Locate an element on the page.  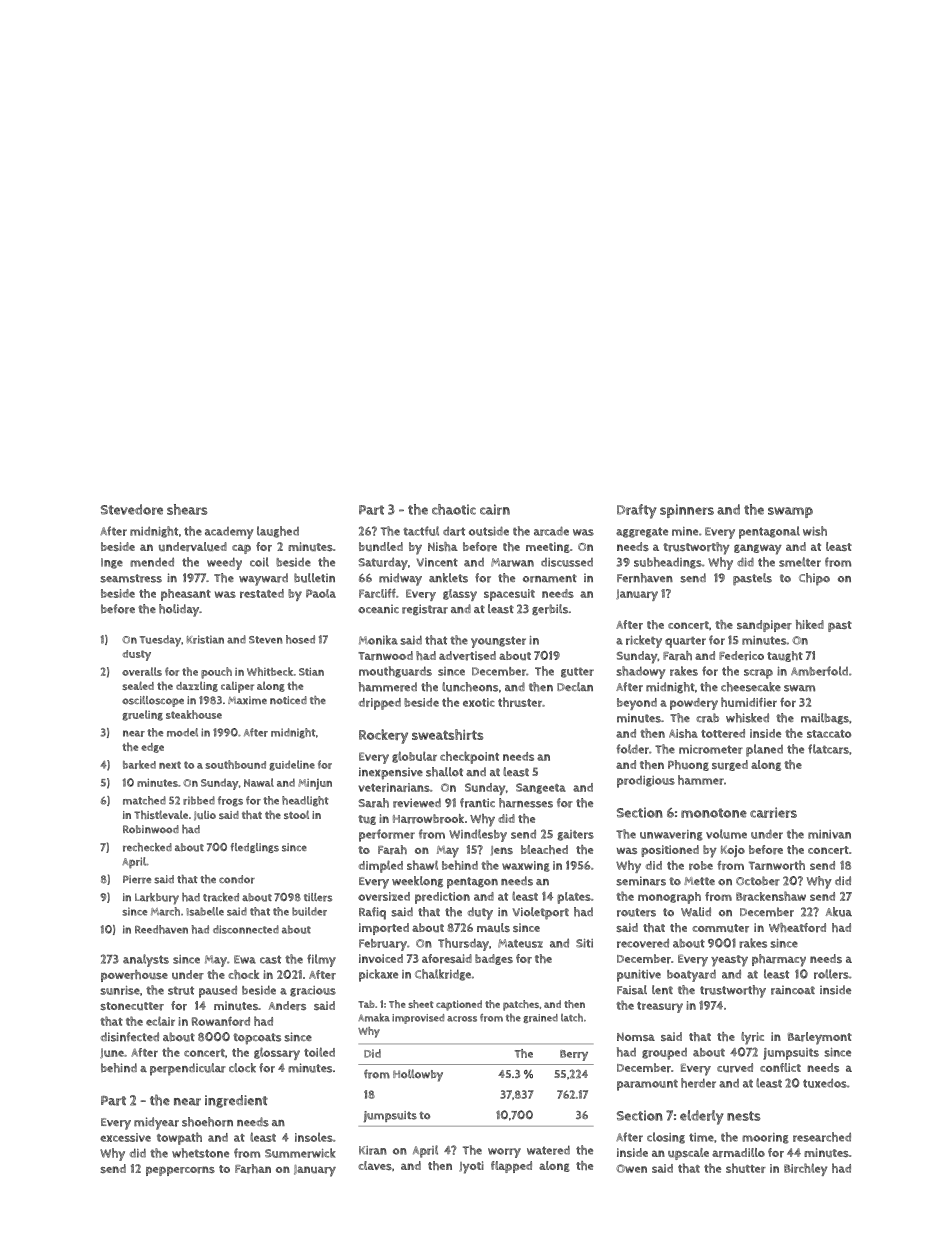
guideline is located at coordinates (292, 765).
